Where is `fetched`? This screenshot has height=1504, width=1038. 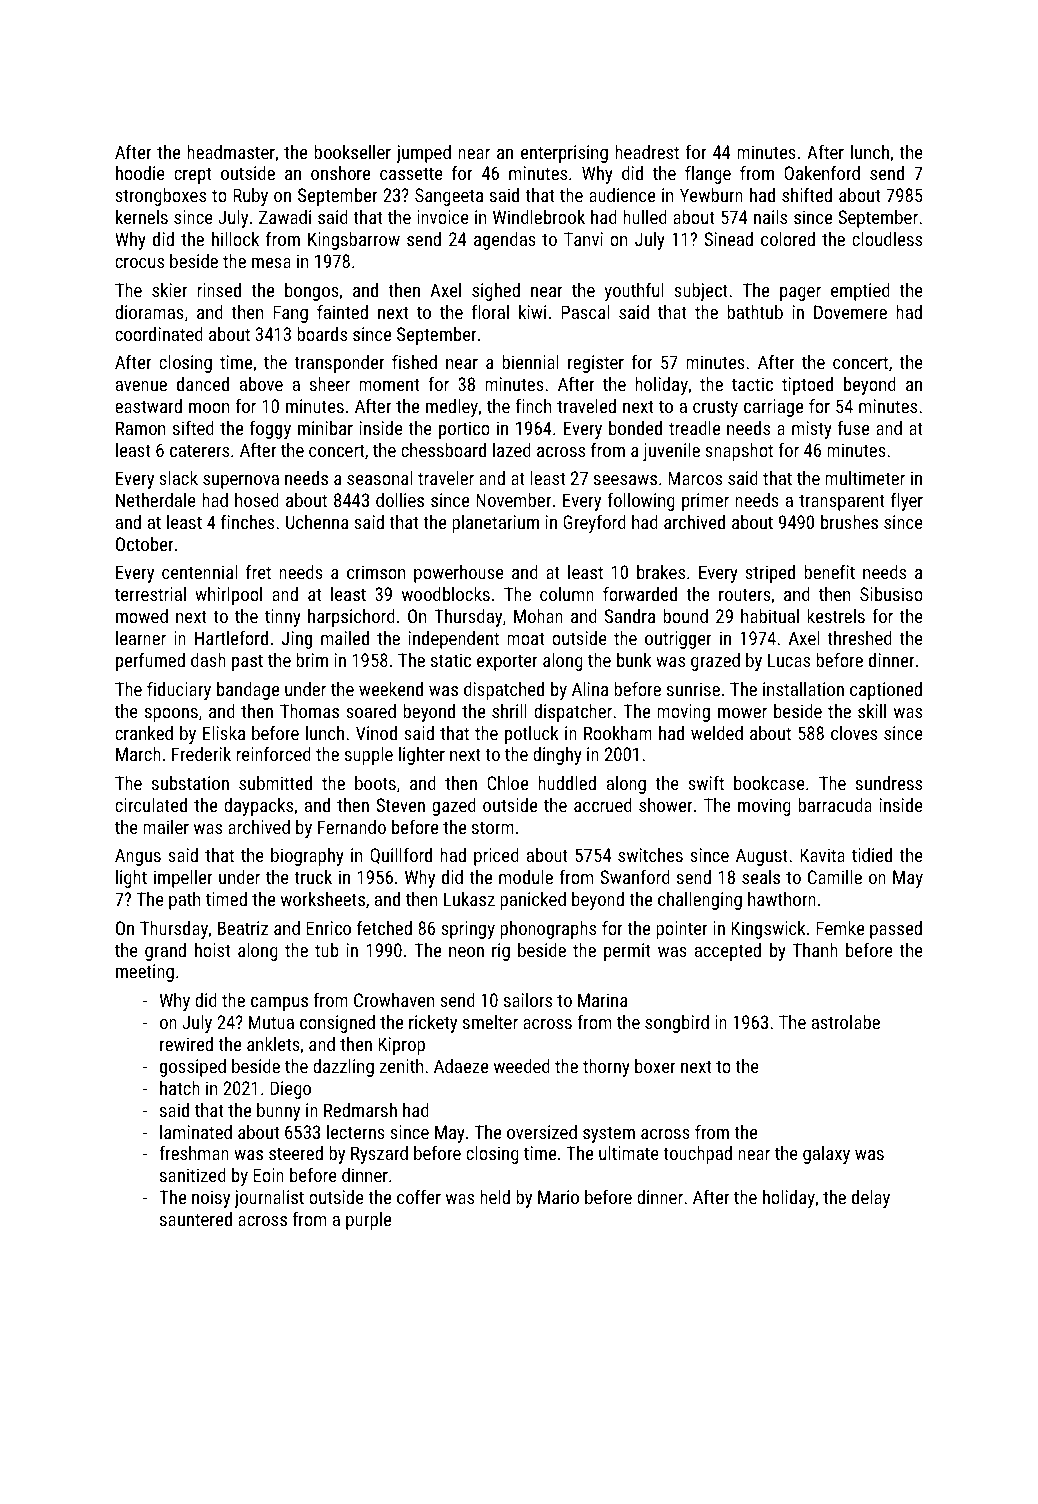
fetched is located at coordinates (384, 927).
